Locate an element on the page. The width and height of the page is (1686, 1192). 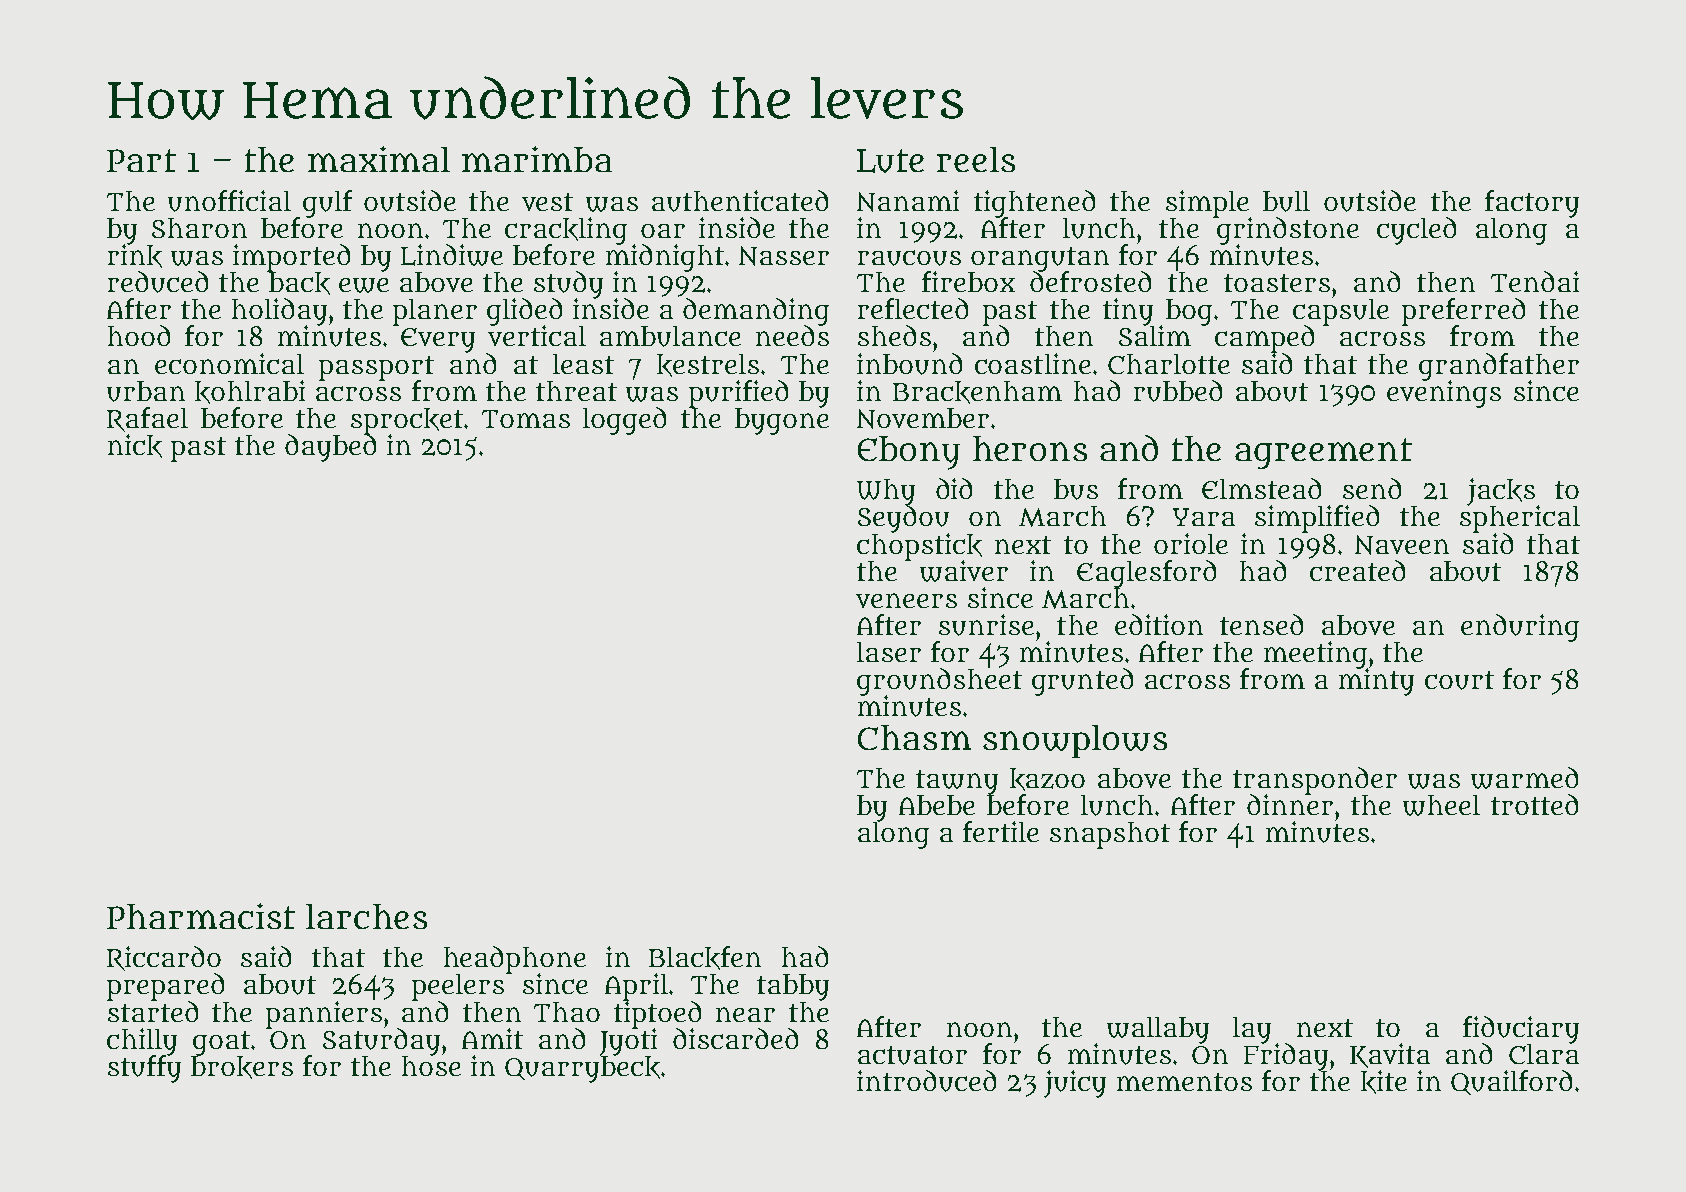
reels is located at coordinates (976, 159).
